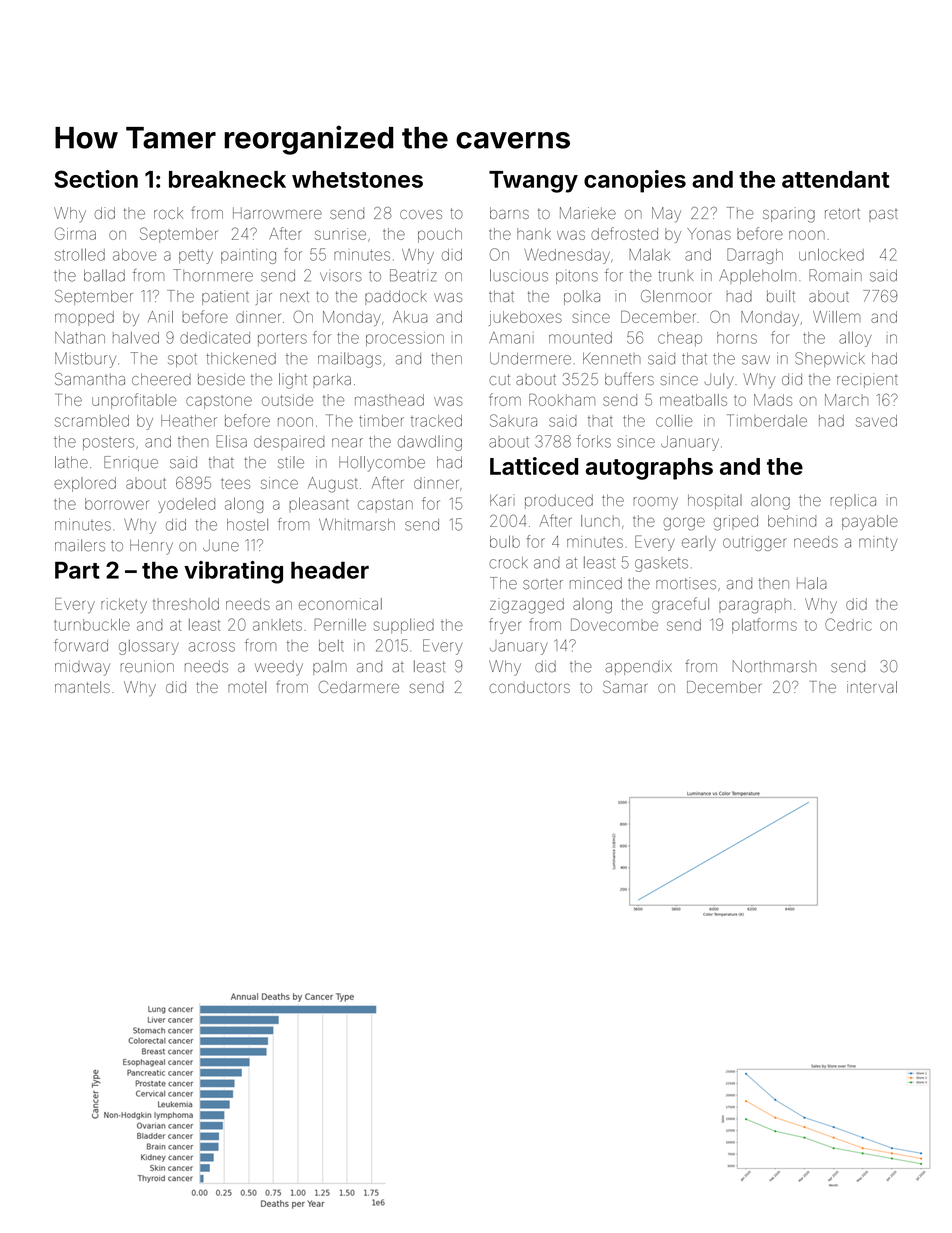 This screenshot has width=952, height=1233. Describe the element at coordinates (430, 443) in the screenshot. I see `dawdling` at that location.
